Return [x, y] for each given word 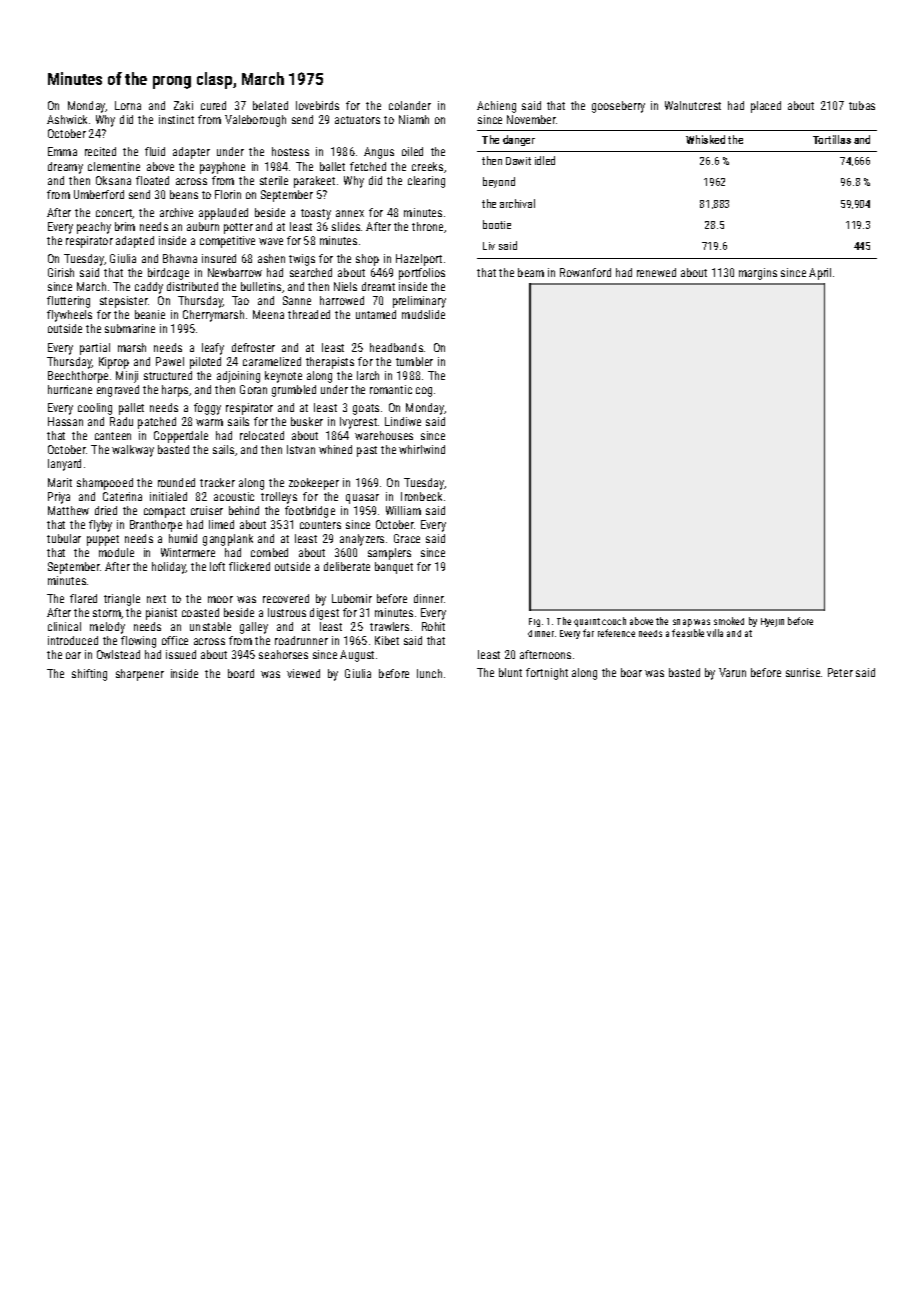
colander [410, 105]
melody [107, 628]
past [367, 451]
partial [95, 349]
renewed [656, 272]
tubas [862, 105]
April [820, 274]
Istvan [301, 449]
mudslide [423, 314]
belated [270, 105]
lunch [429, 673]
